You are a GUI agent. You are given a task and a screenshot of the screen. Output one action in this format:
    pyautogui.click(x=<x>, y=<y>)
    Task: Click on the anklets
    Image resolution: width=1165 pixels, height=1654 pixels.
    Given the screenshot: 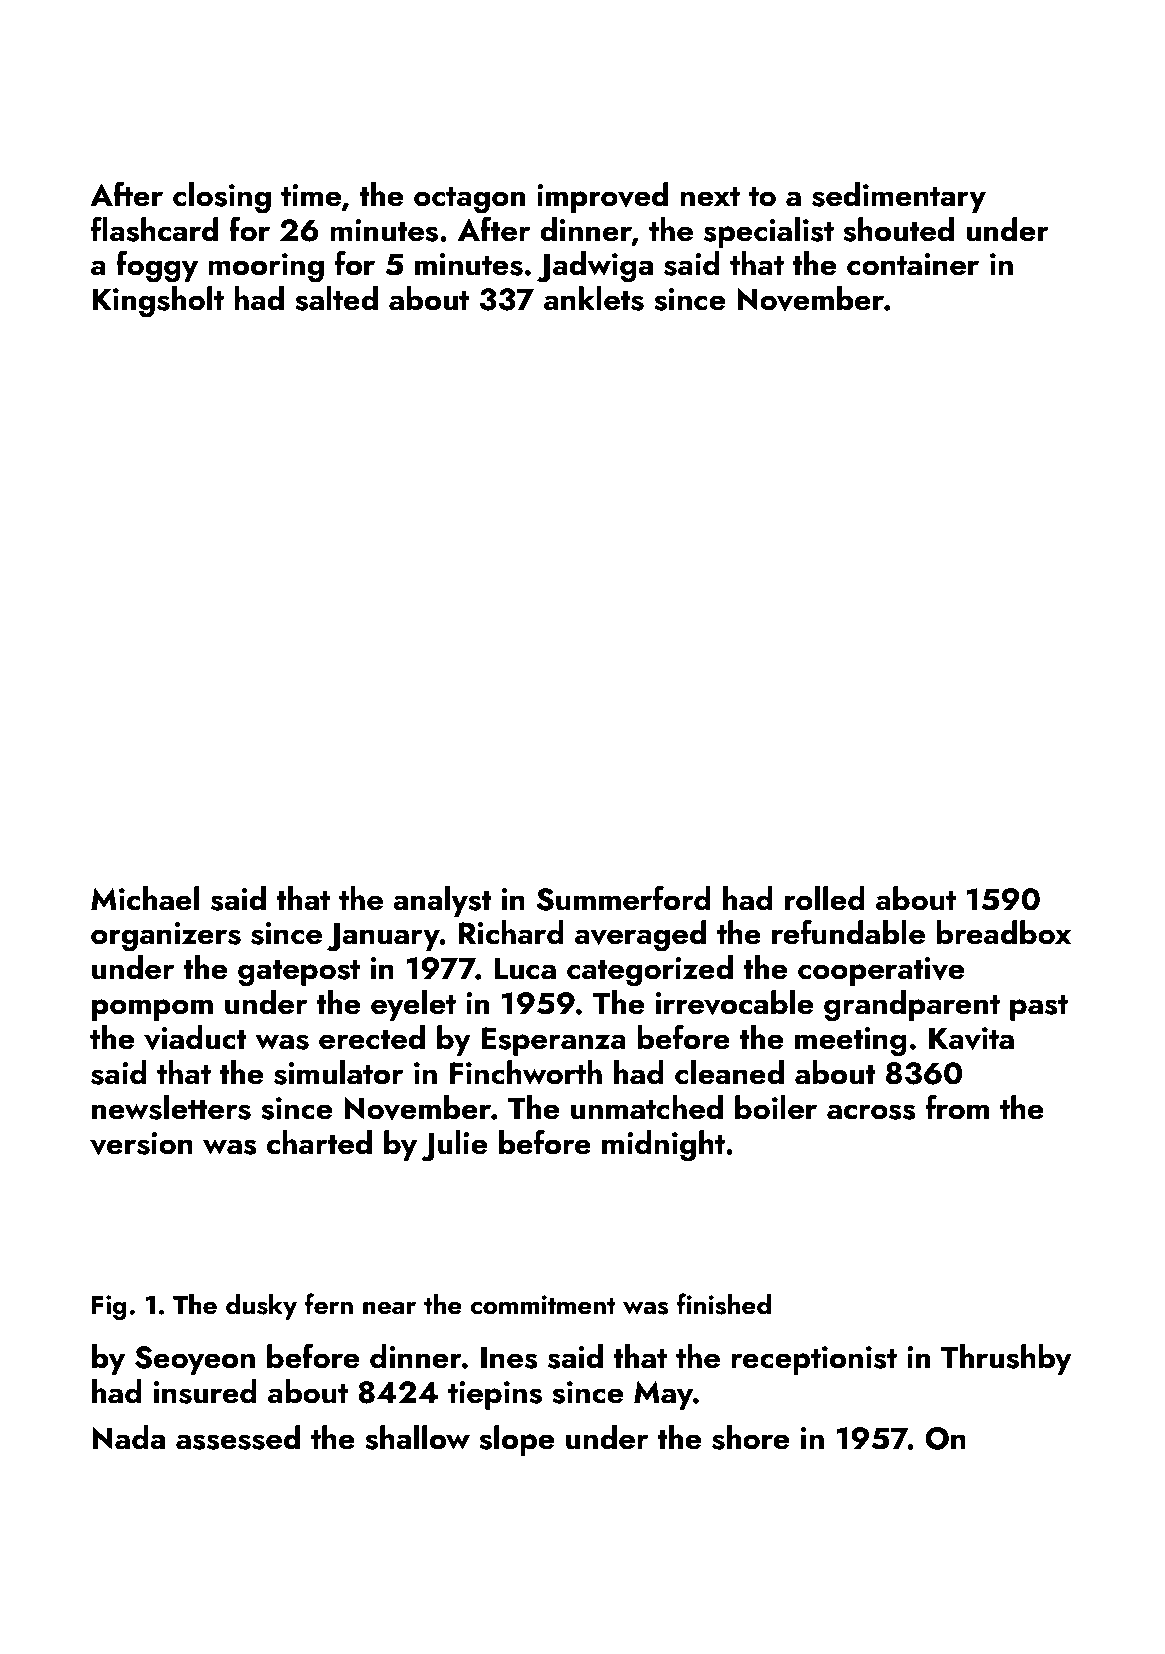 What is the action you would take?
    pyautogui.click(x=594, y=298)
